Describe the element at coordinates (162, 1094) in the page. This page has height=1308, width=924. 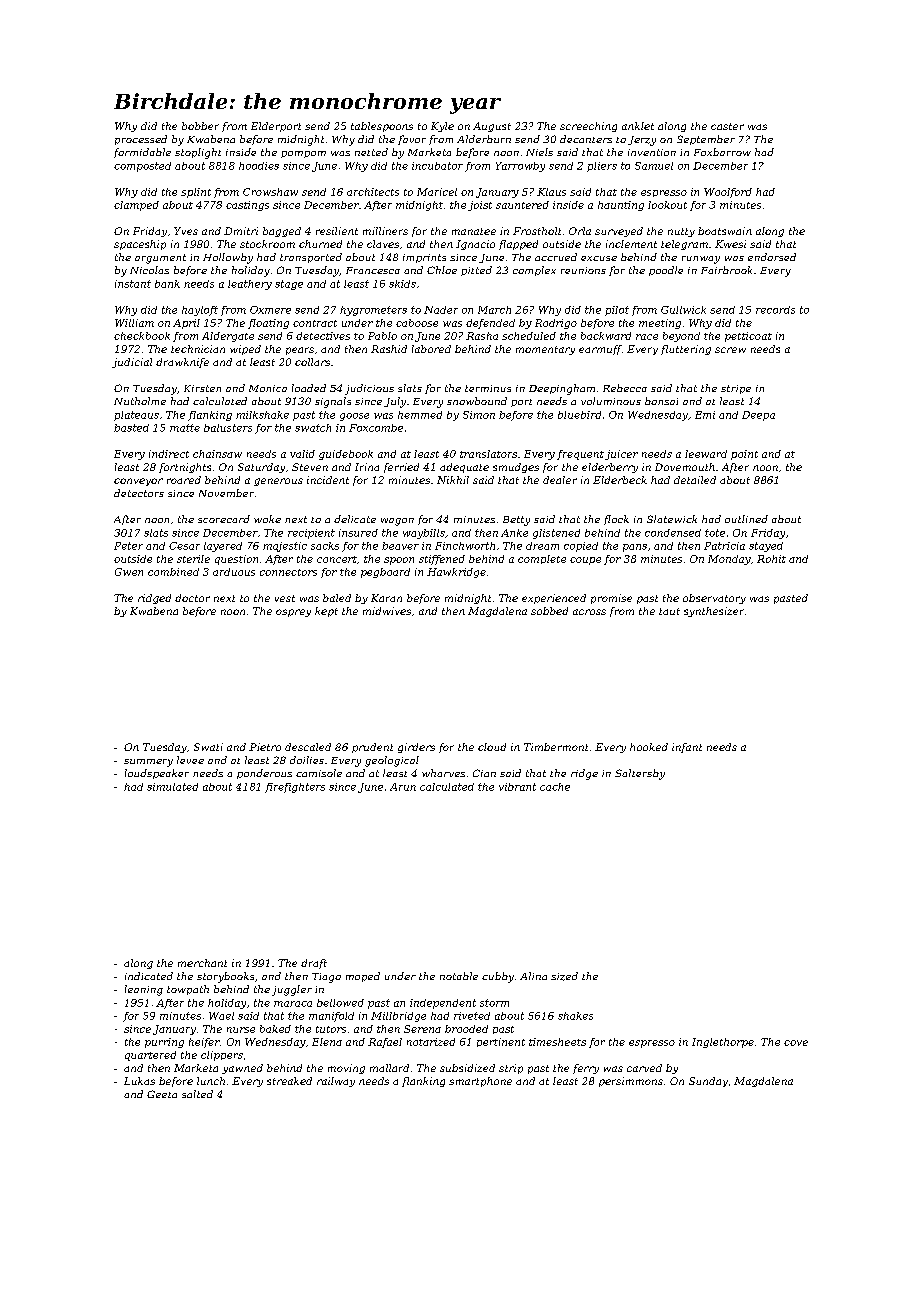
I see `Geeta` at that location.
